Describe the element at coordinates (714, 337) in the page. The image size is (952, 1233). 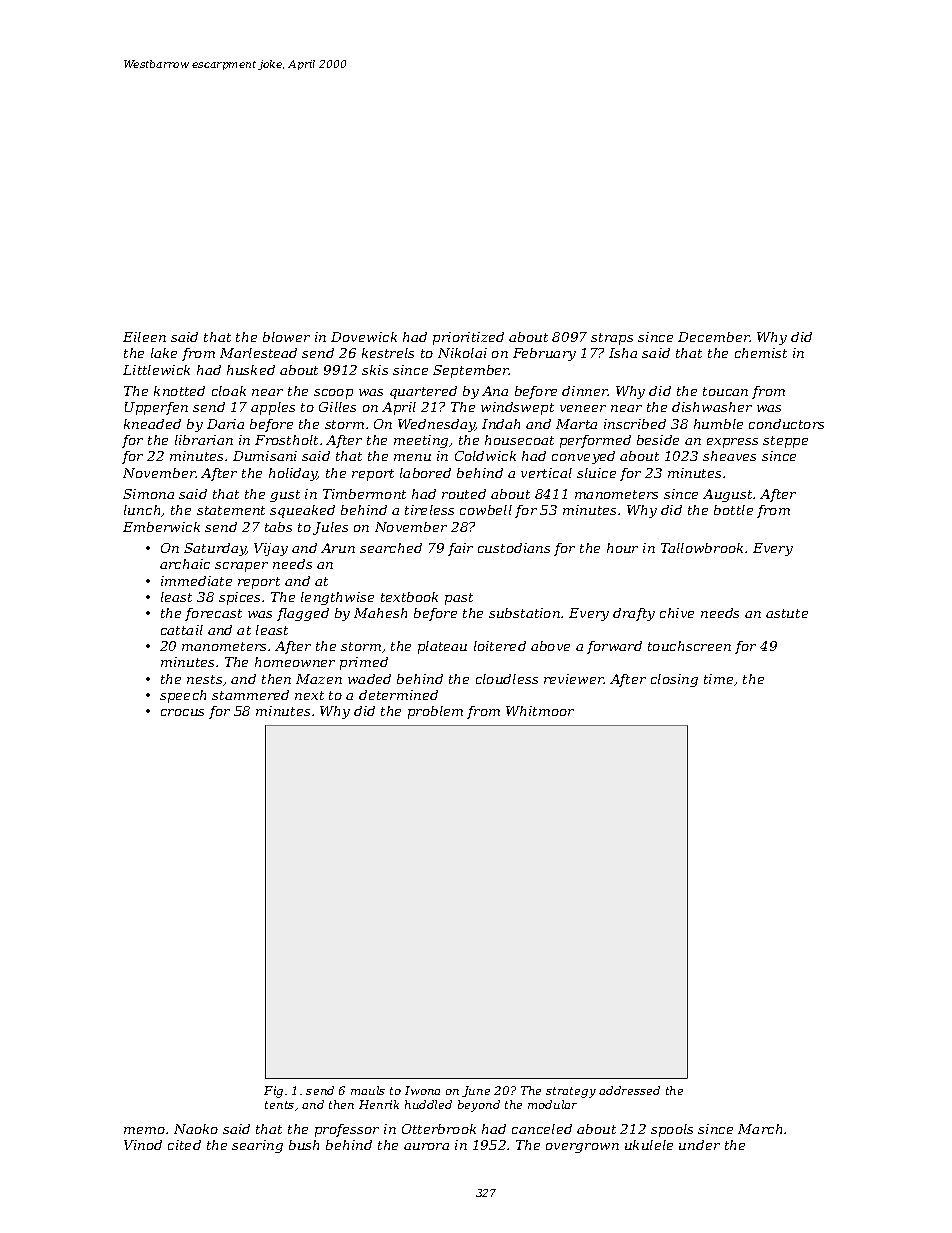
I see `December` at that location.
